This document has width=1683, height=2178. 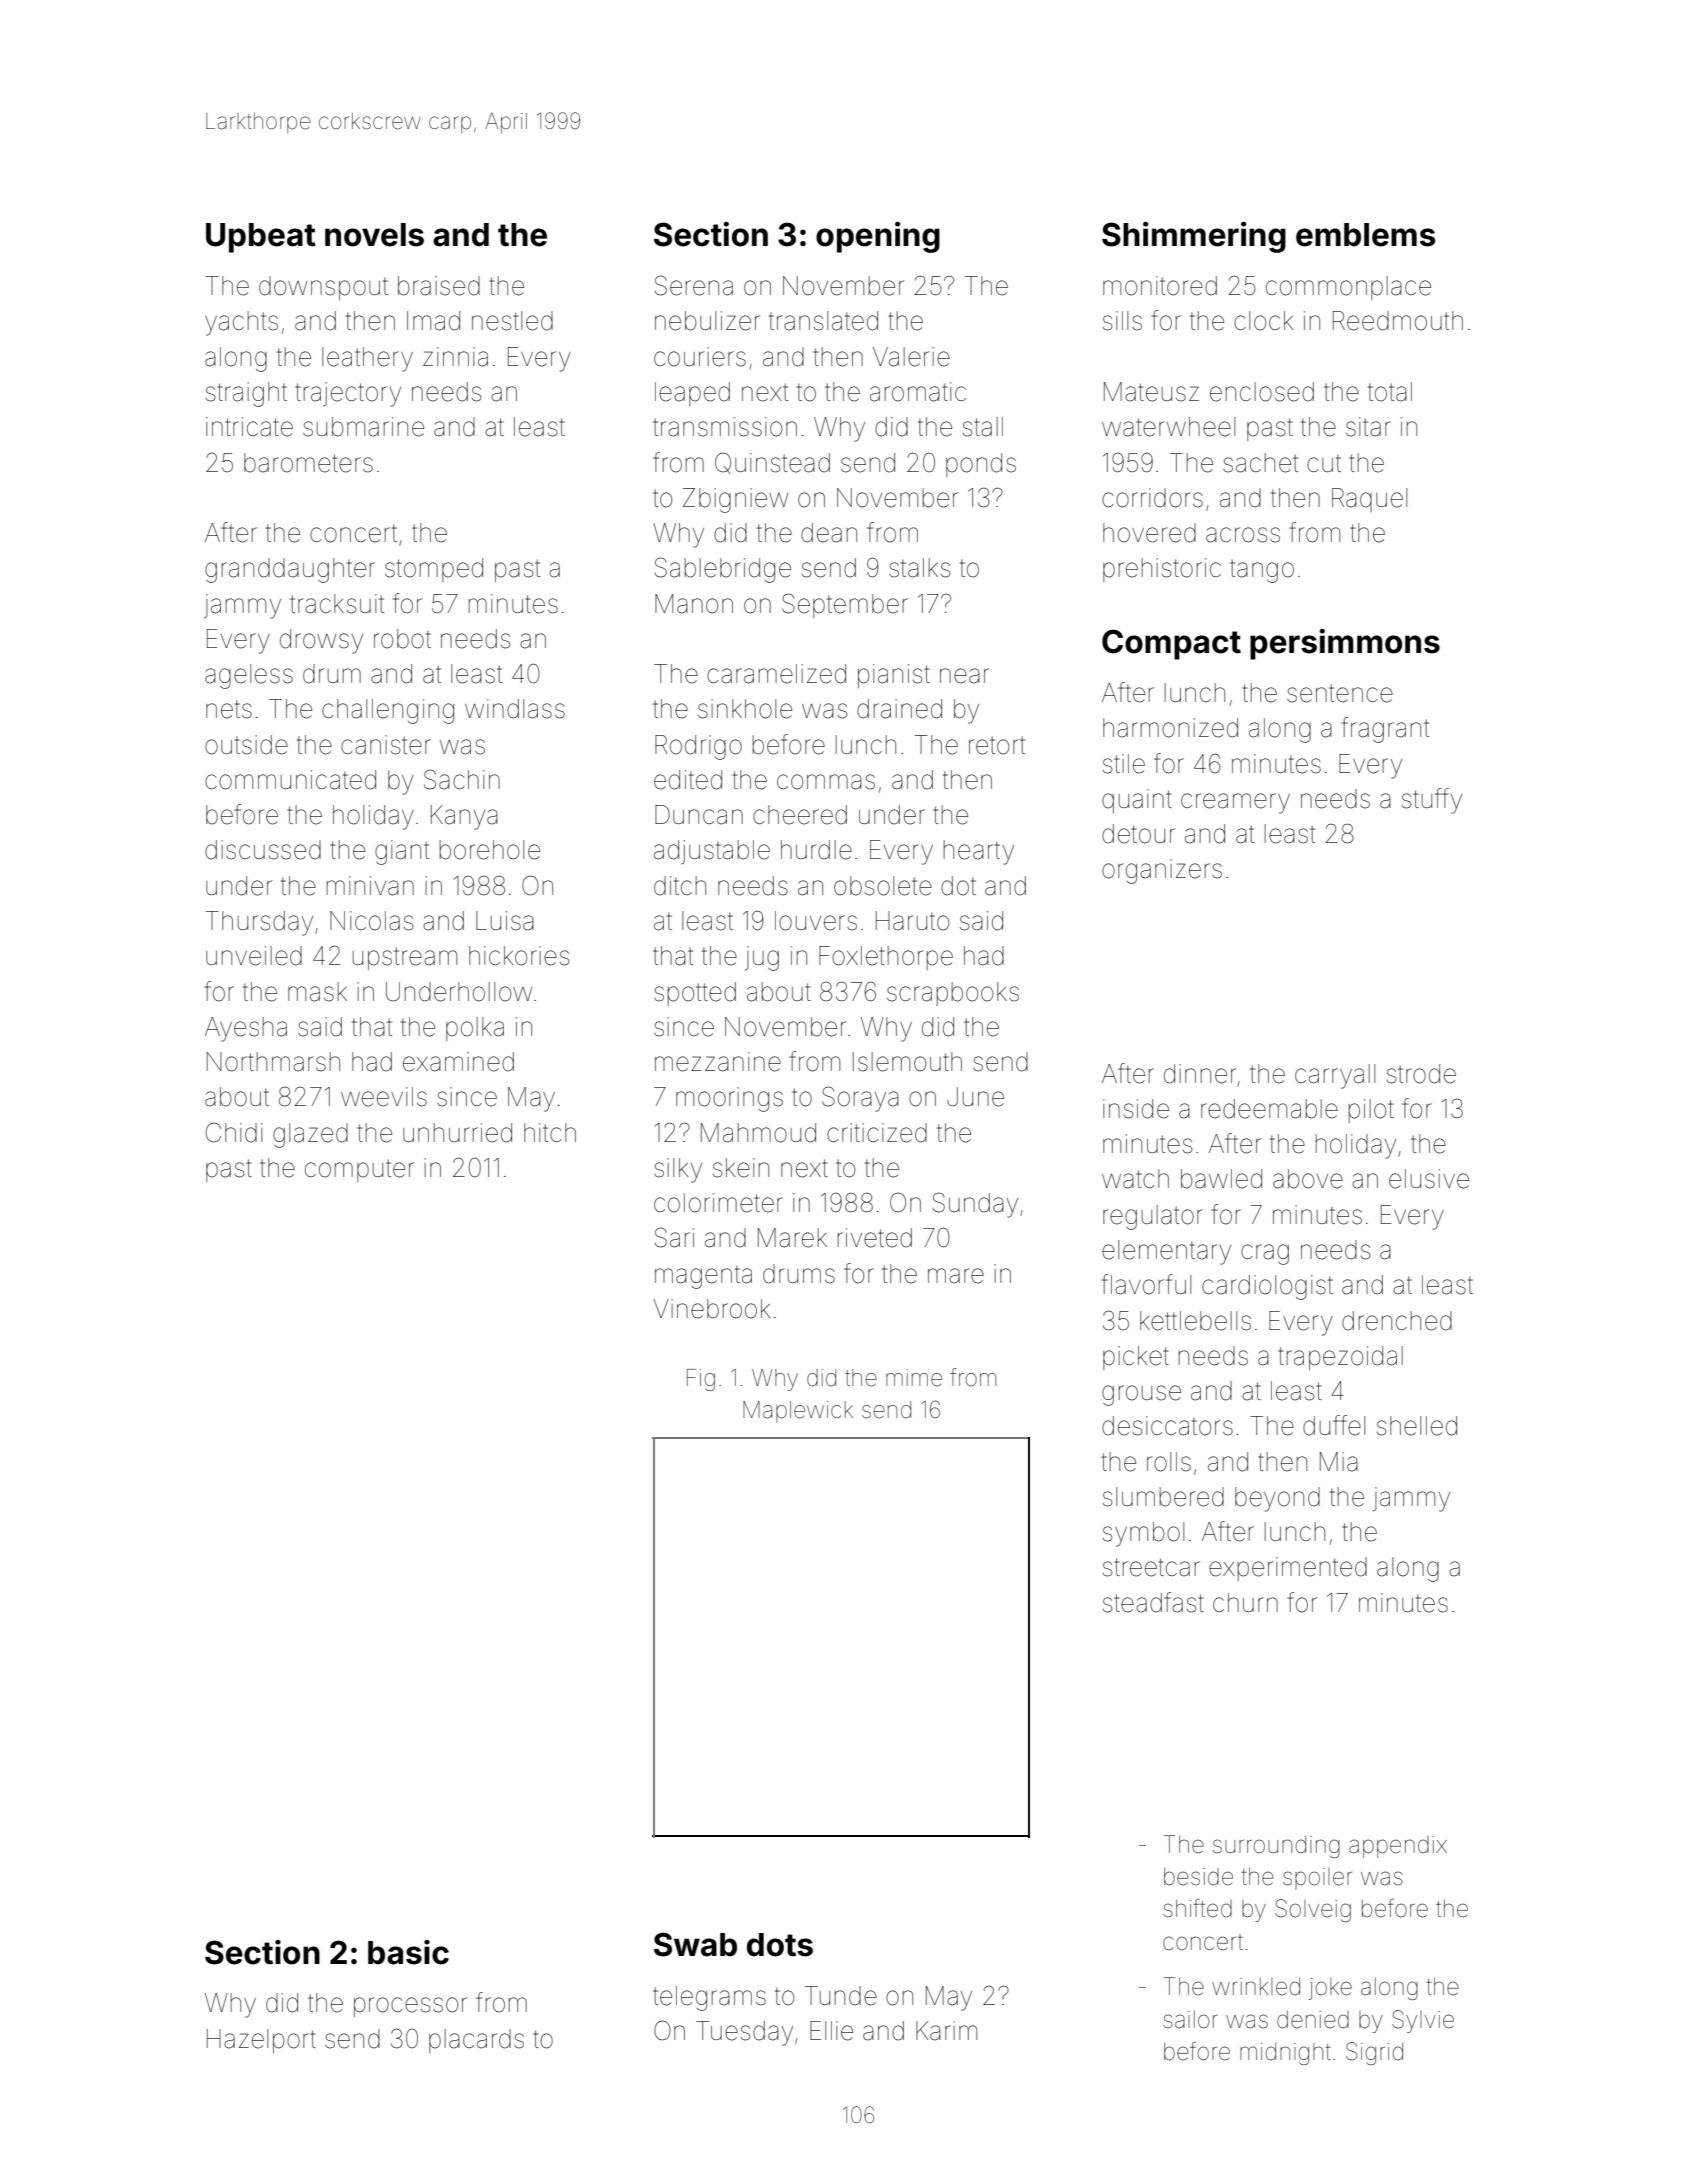 What do you see at coordinates (707, 321) in the document?
I see `nebulizer` at bounding box center [707, 321].
